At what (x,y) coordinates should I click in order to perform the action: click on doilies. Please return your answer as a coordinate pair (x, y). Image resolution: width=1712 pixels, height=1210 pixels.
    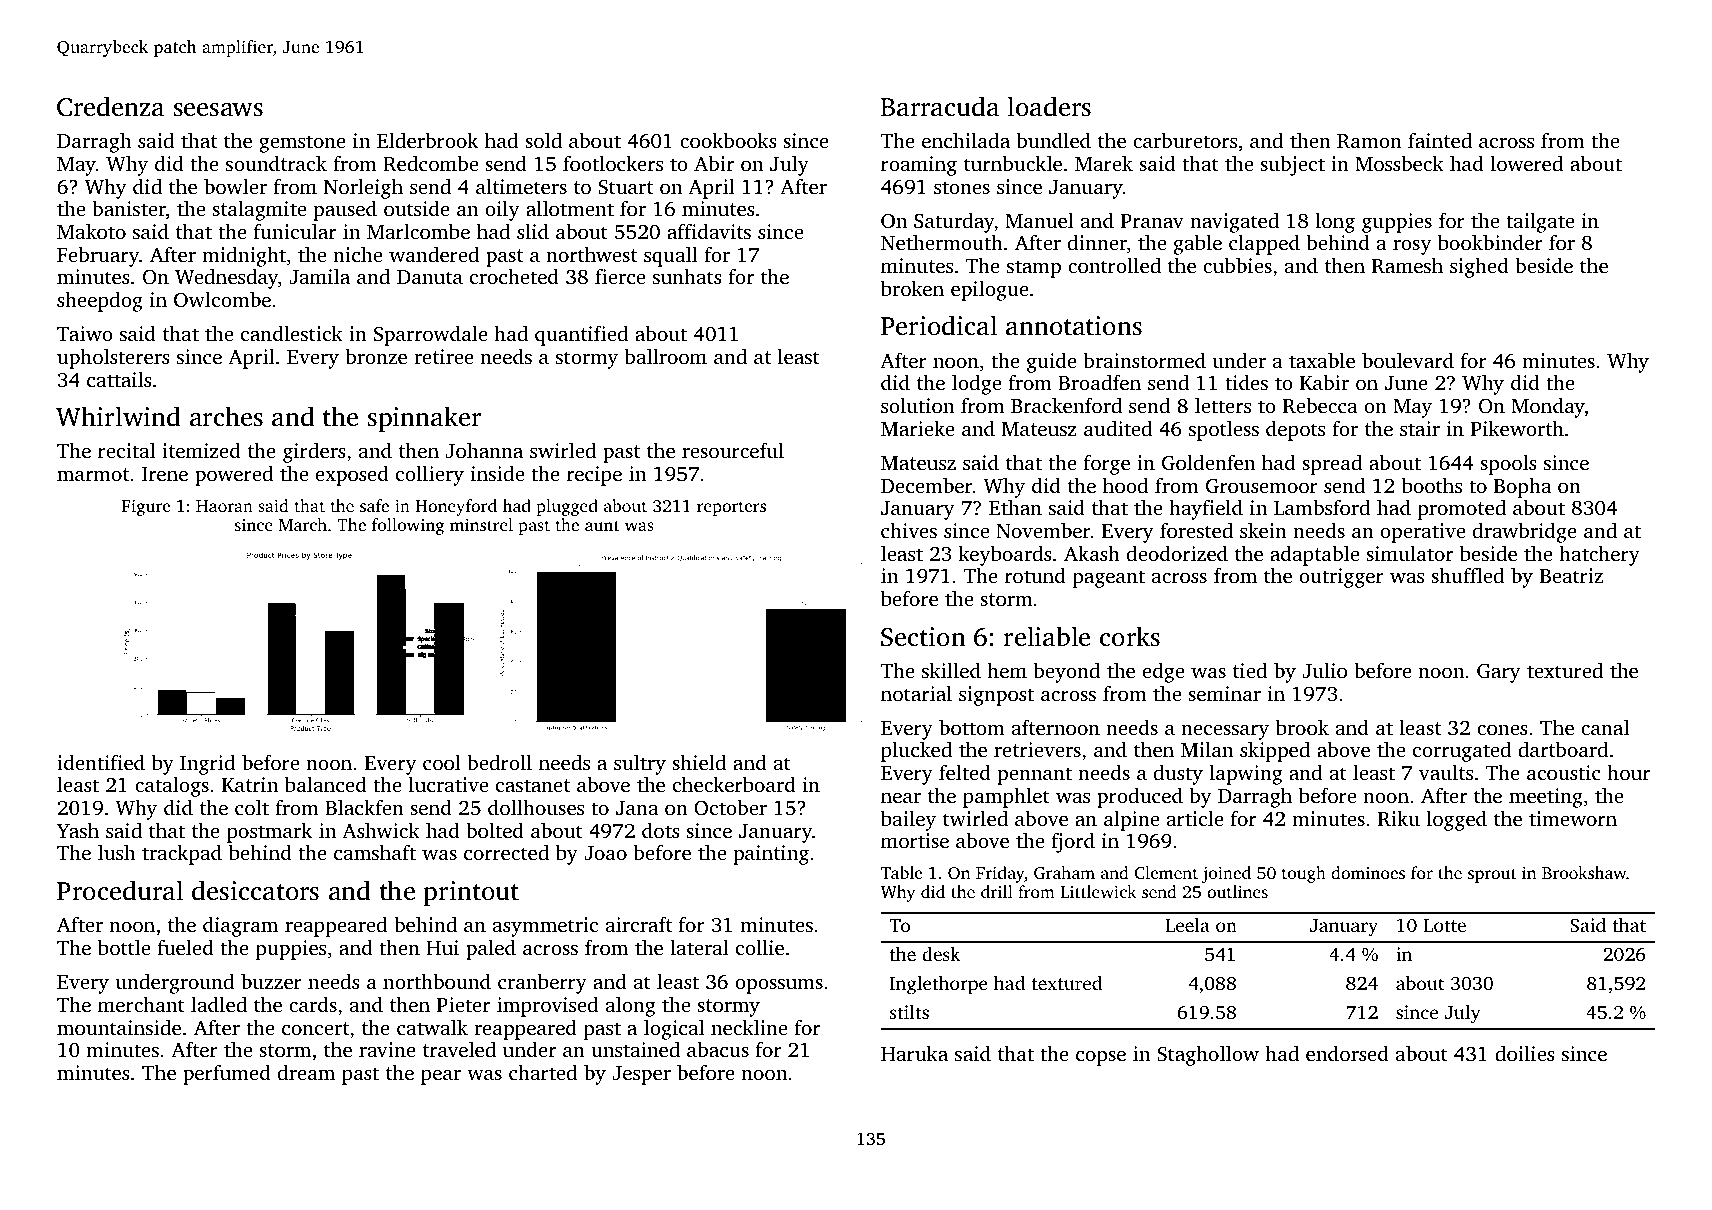
    Looking at the image, I should click on (1525, 1053).
